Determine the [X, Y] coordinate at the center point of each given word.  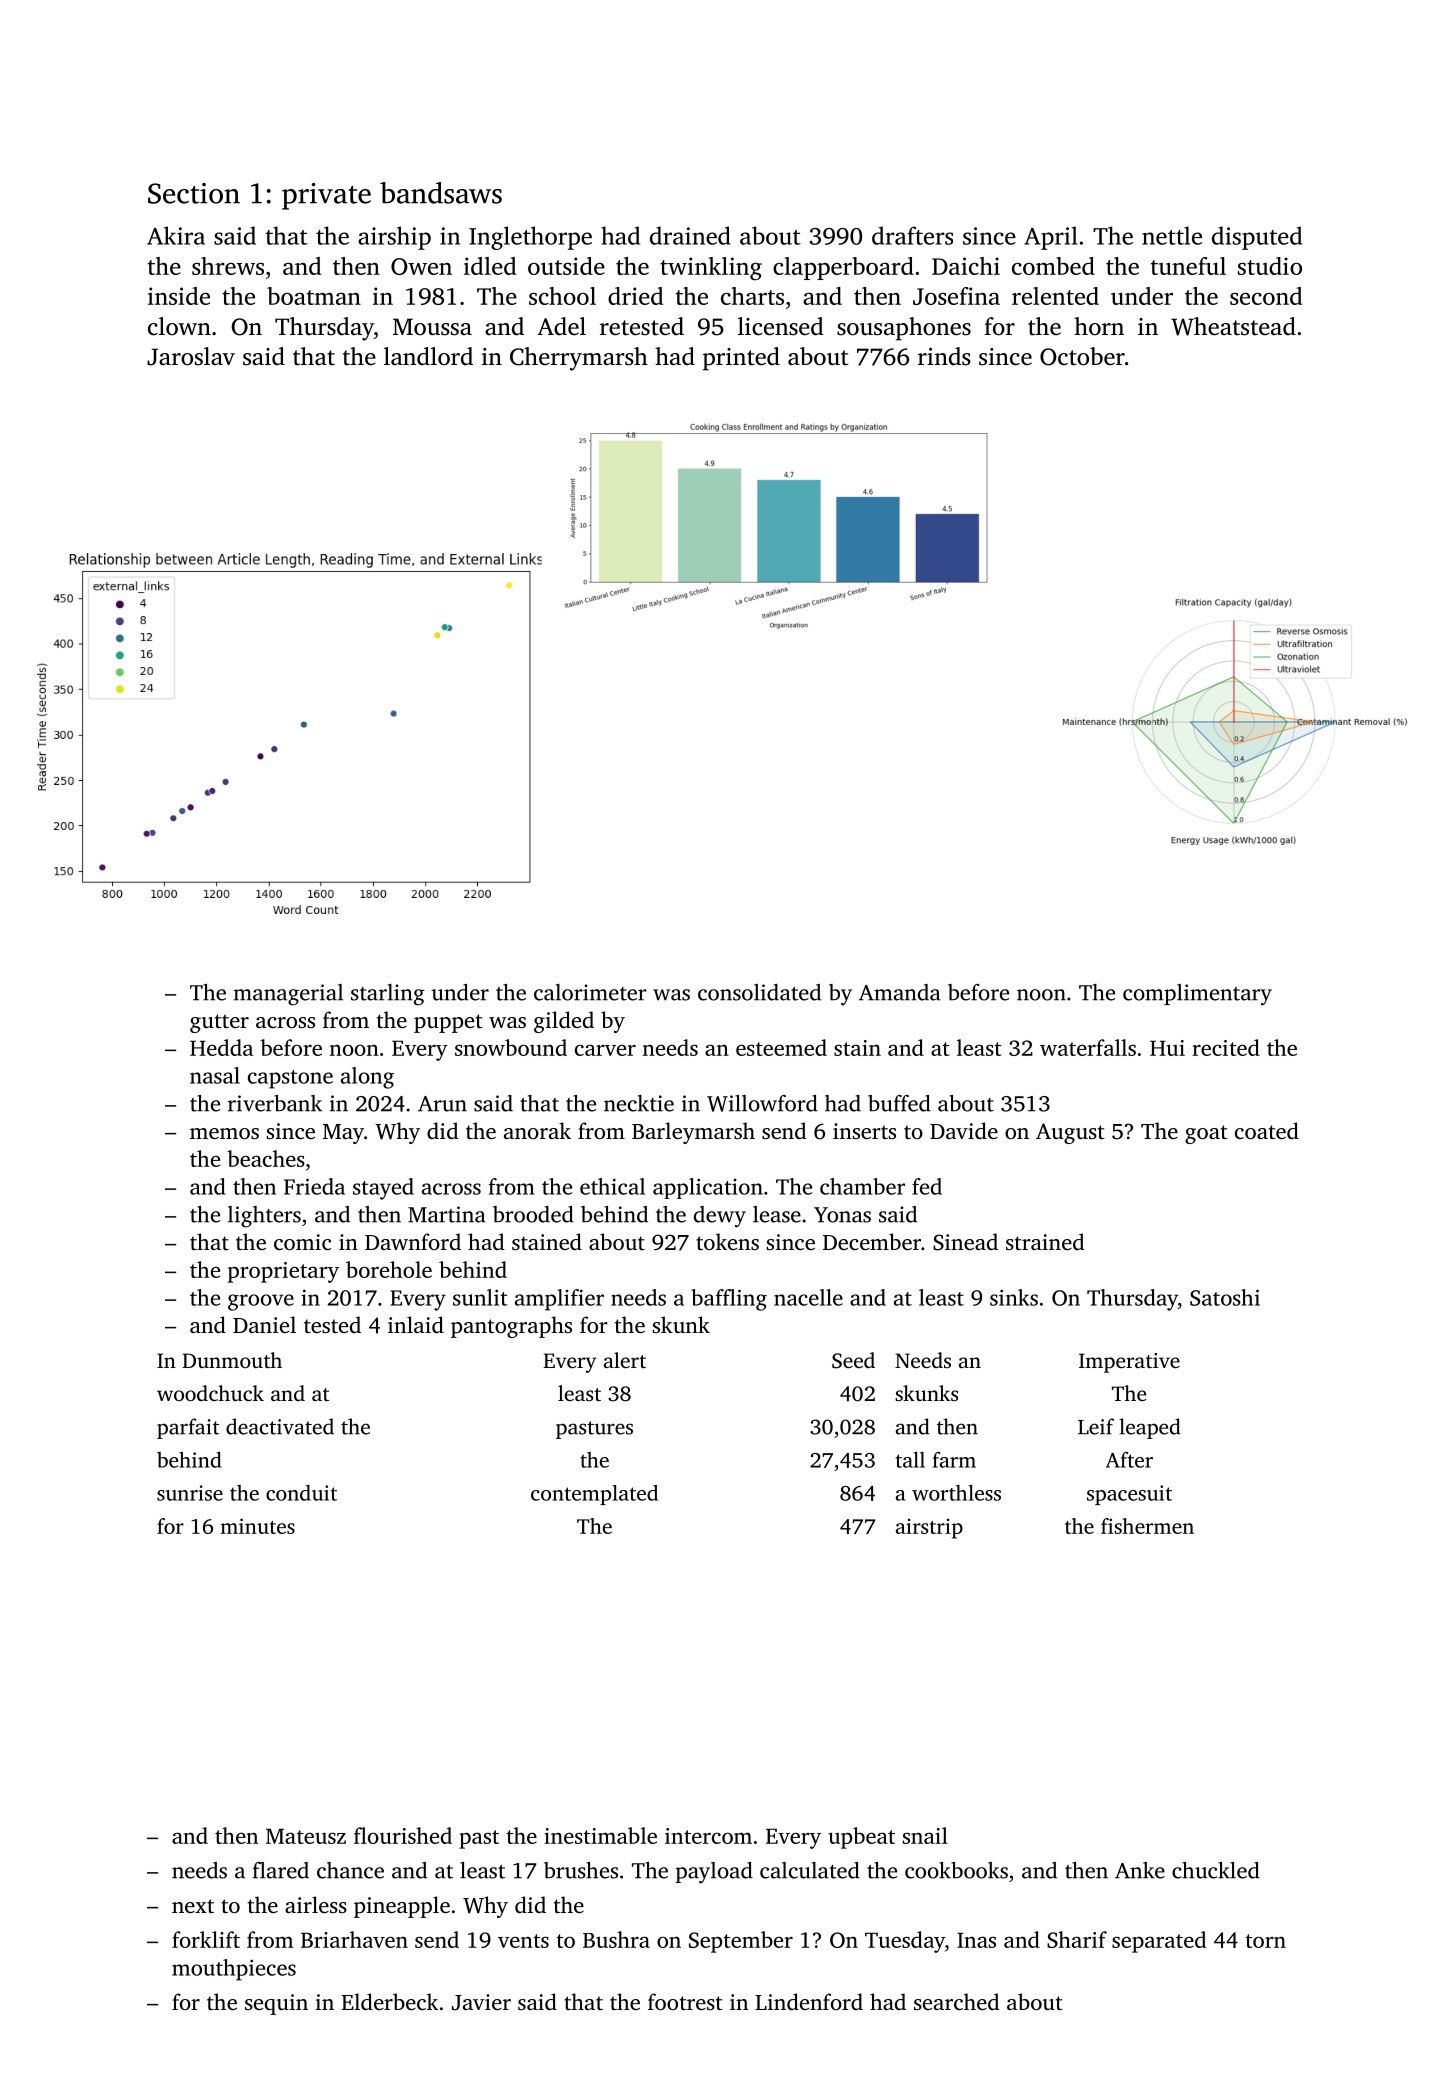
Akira [176, 235]
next [193, 1906]
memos [224, 1133]
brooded [533, 1214]
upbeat [861, 1838]
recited [1226, 1047]
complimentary [1197, 995]
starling [388, 995]
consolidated [759, 992]
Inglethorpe [530, 238]
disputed [1257, 238]
